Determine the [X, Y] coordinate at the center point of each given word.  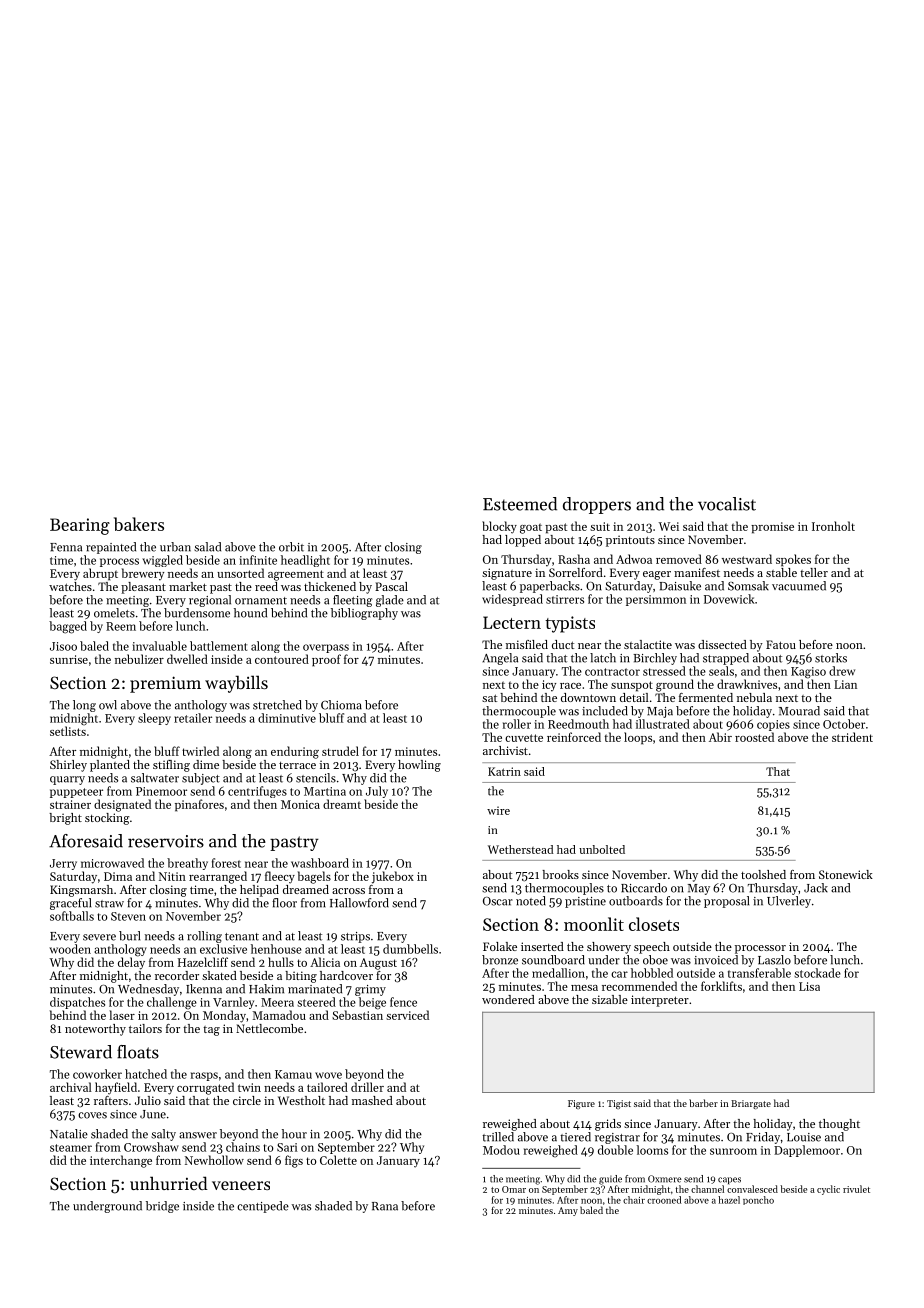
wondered [508, 999]
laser [122, 1015]
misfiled [527, 644]
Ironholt [833, 526]
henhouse [276, 949]
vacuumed [799, 586]
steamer [71, 1148]
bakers [139, 524]
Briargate [751, 1104]
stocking [107, 819]
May [699, 889]
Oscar [498, 901]
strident [852, 737]
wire [498, 810]
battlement [218, 646]
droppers [597, 505]
